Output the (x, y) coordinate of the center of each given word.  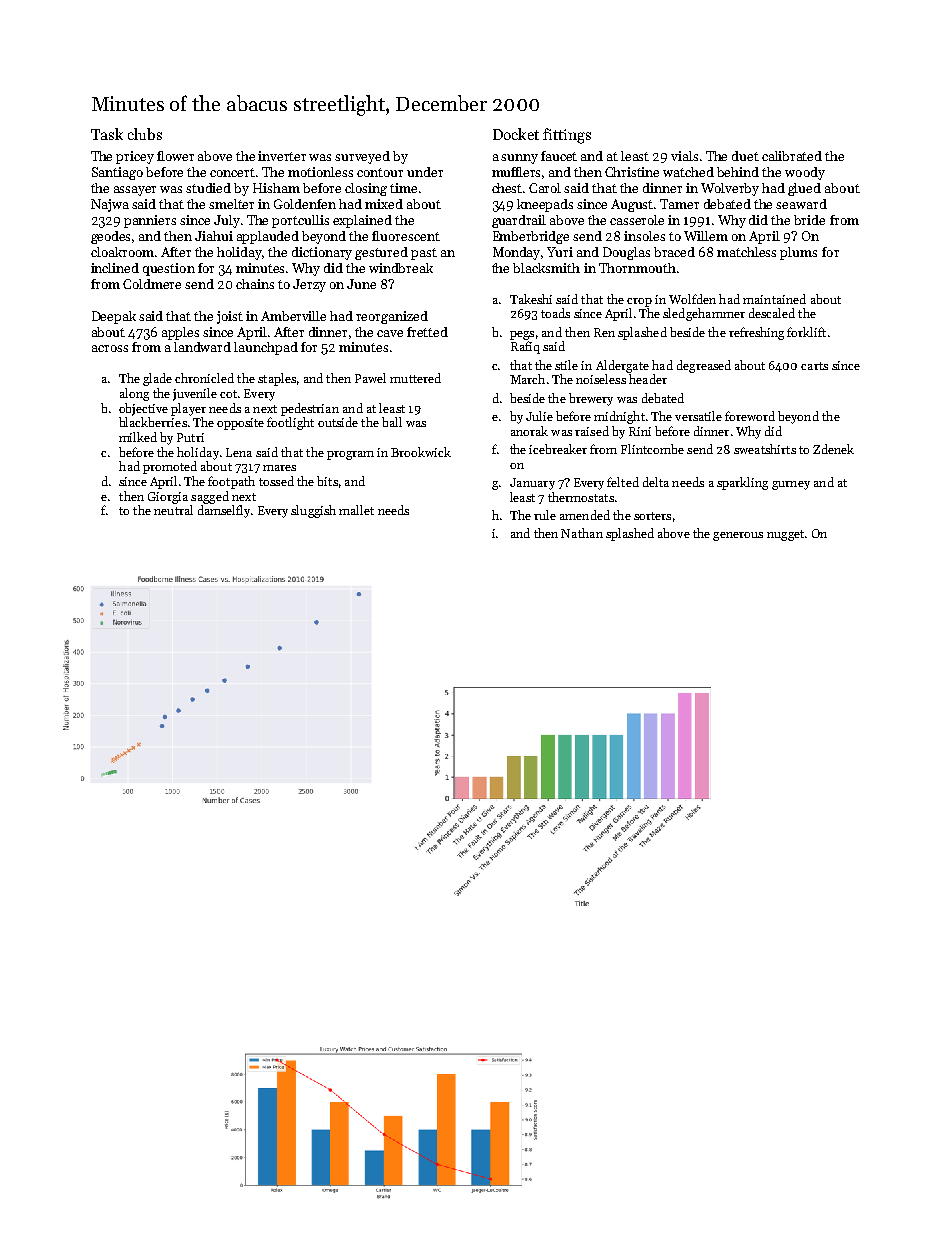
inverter (282, 156)
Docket (516, 134)
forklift (806, 332)
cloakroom (122, 252)
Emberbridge (531, 237)
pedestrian (310, 409)
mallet (356, 510)
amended (585, 515)
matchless (746, 252)
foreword (750, 416)
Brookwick (421, 452)
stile (566, 365)
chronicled (204, 378)
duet (745, 156)
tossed (276, 481)
